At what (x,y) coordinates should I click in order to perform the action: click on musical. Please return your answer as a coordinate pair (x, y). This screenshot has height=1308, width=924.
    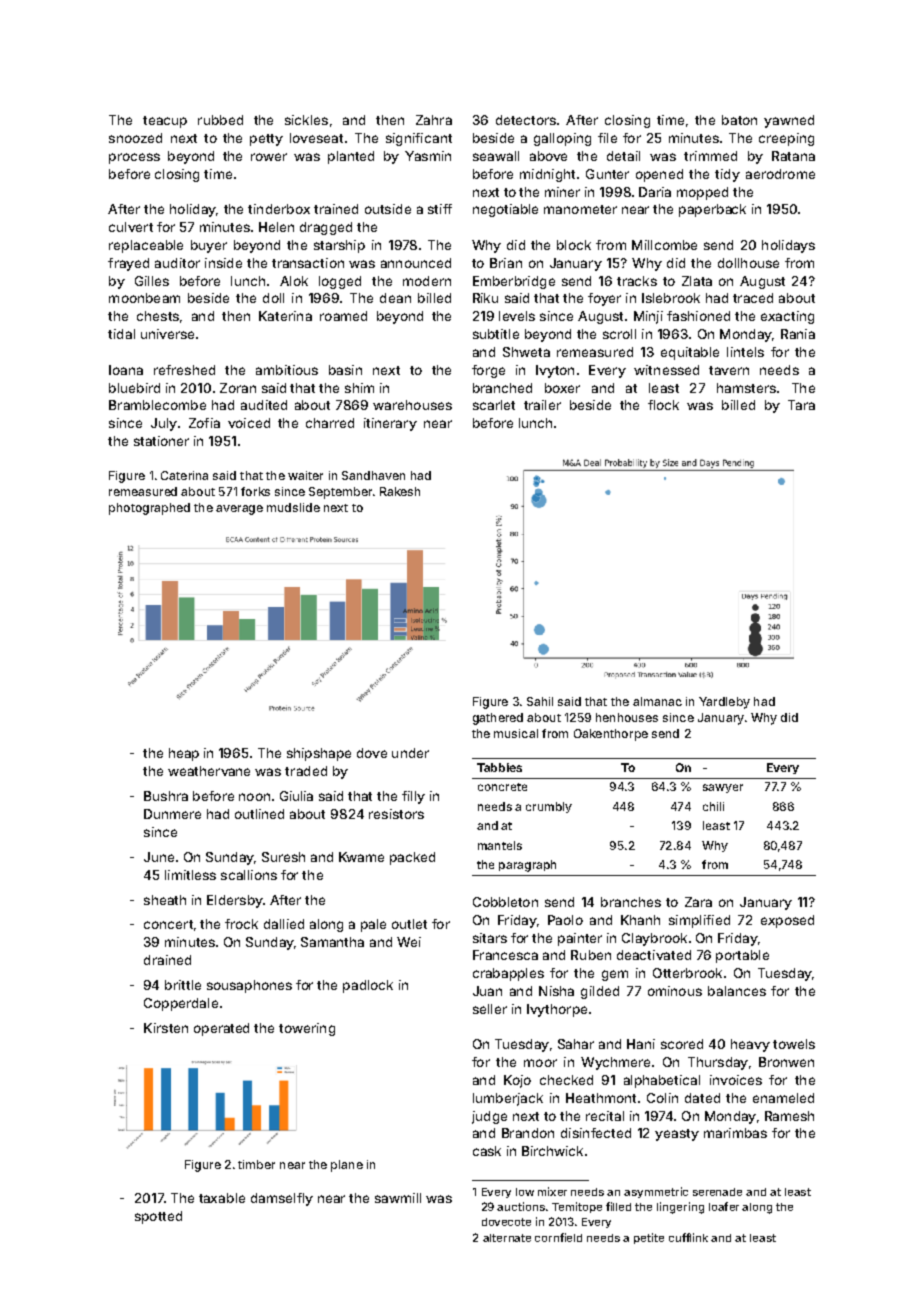
    Looking at the image, I should click on (516, 733).
